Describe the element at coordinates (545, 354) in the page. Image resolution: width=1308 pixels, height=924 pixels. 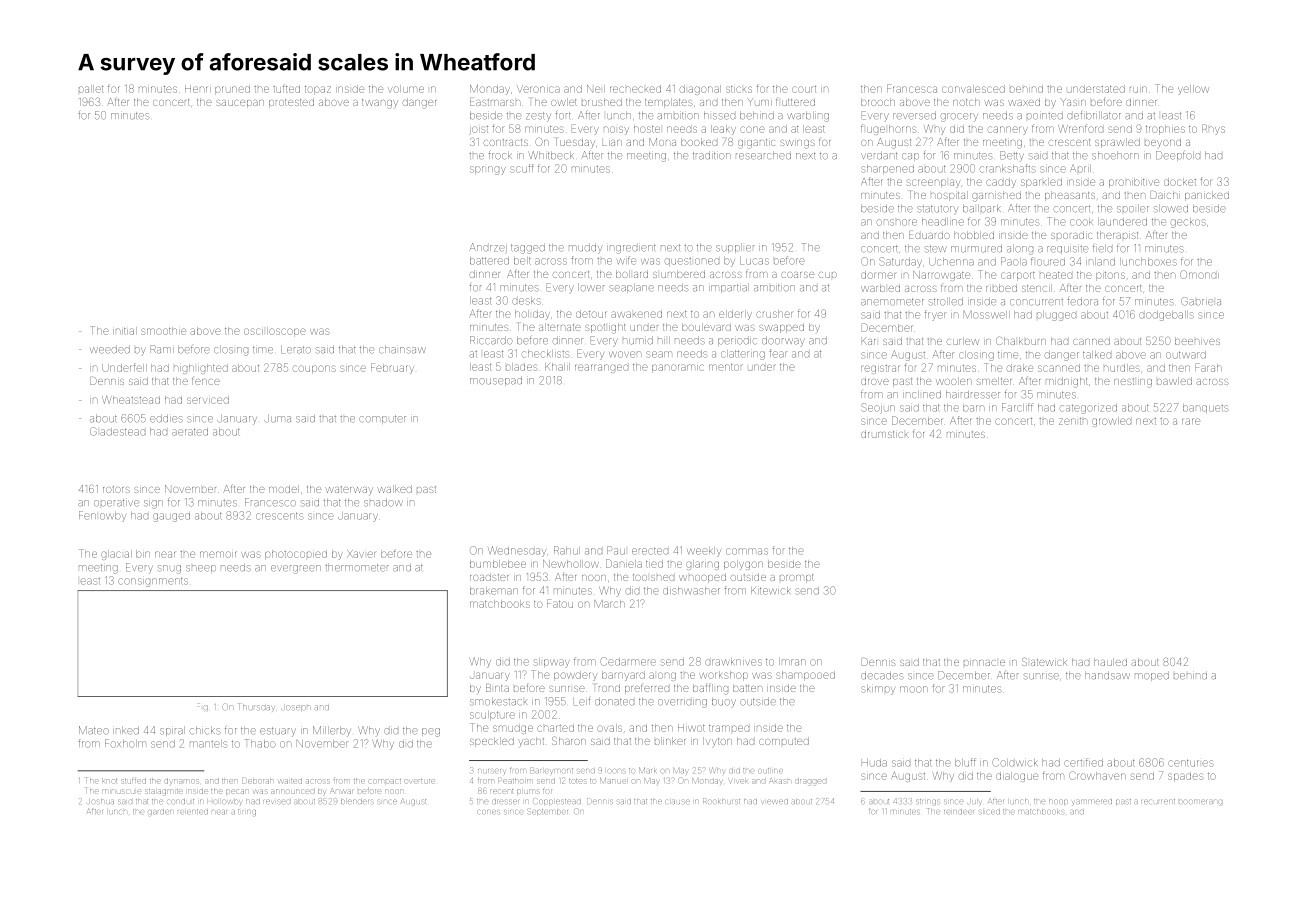
I see `checklists` at that location.
